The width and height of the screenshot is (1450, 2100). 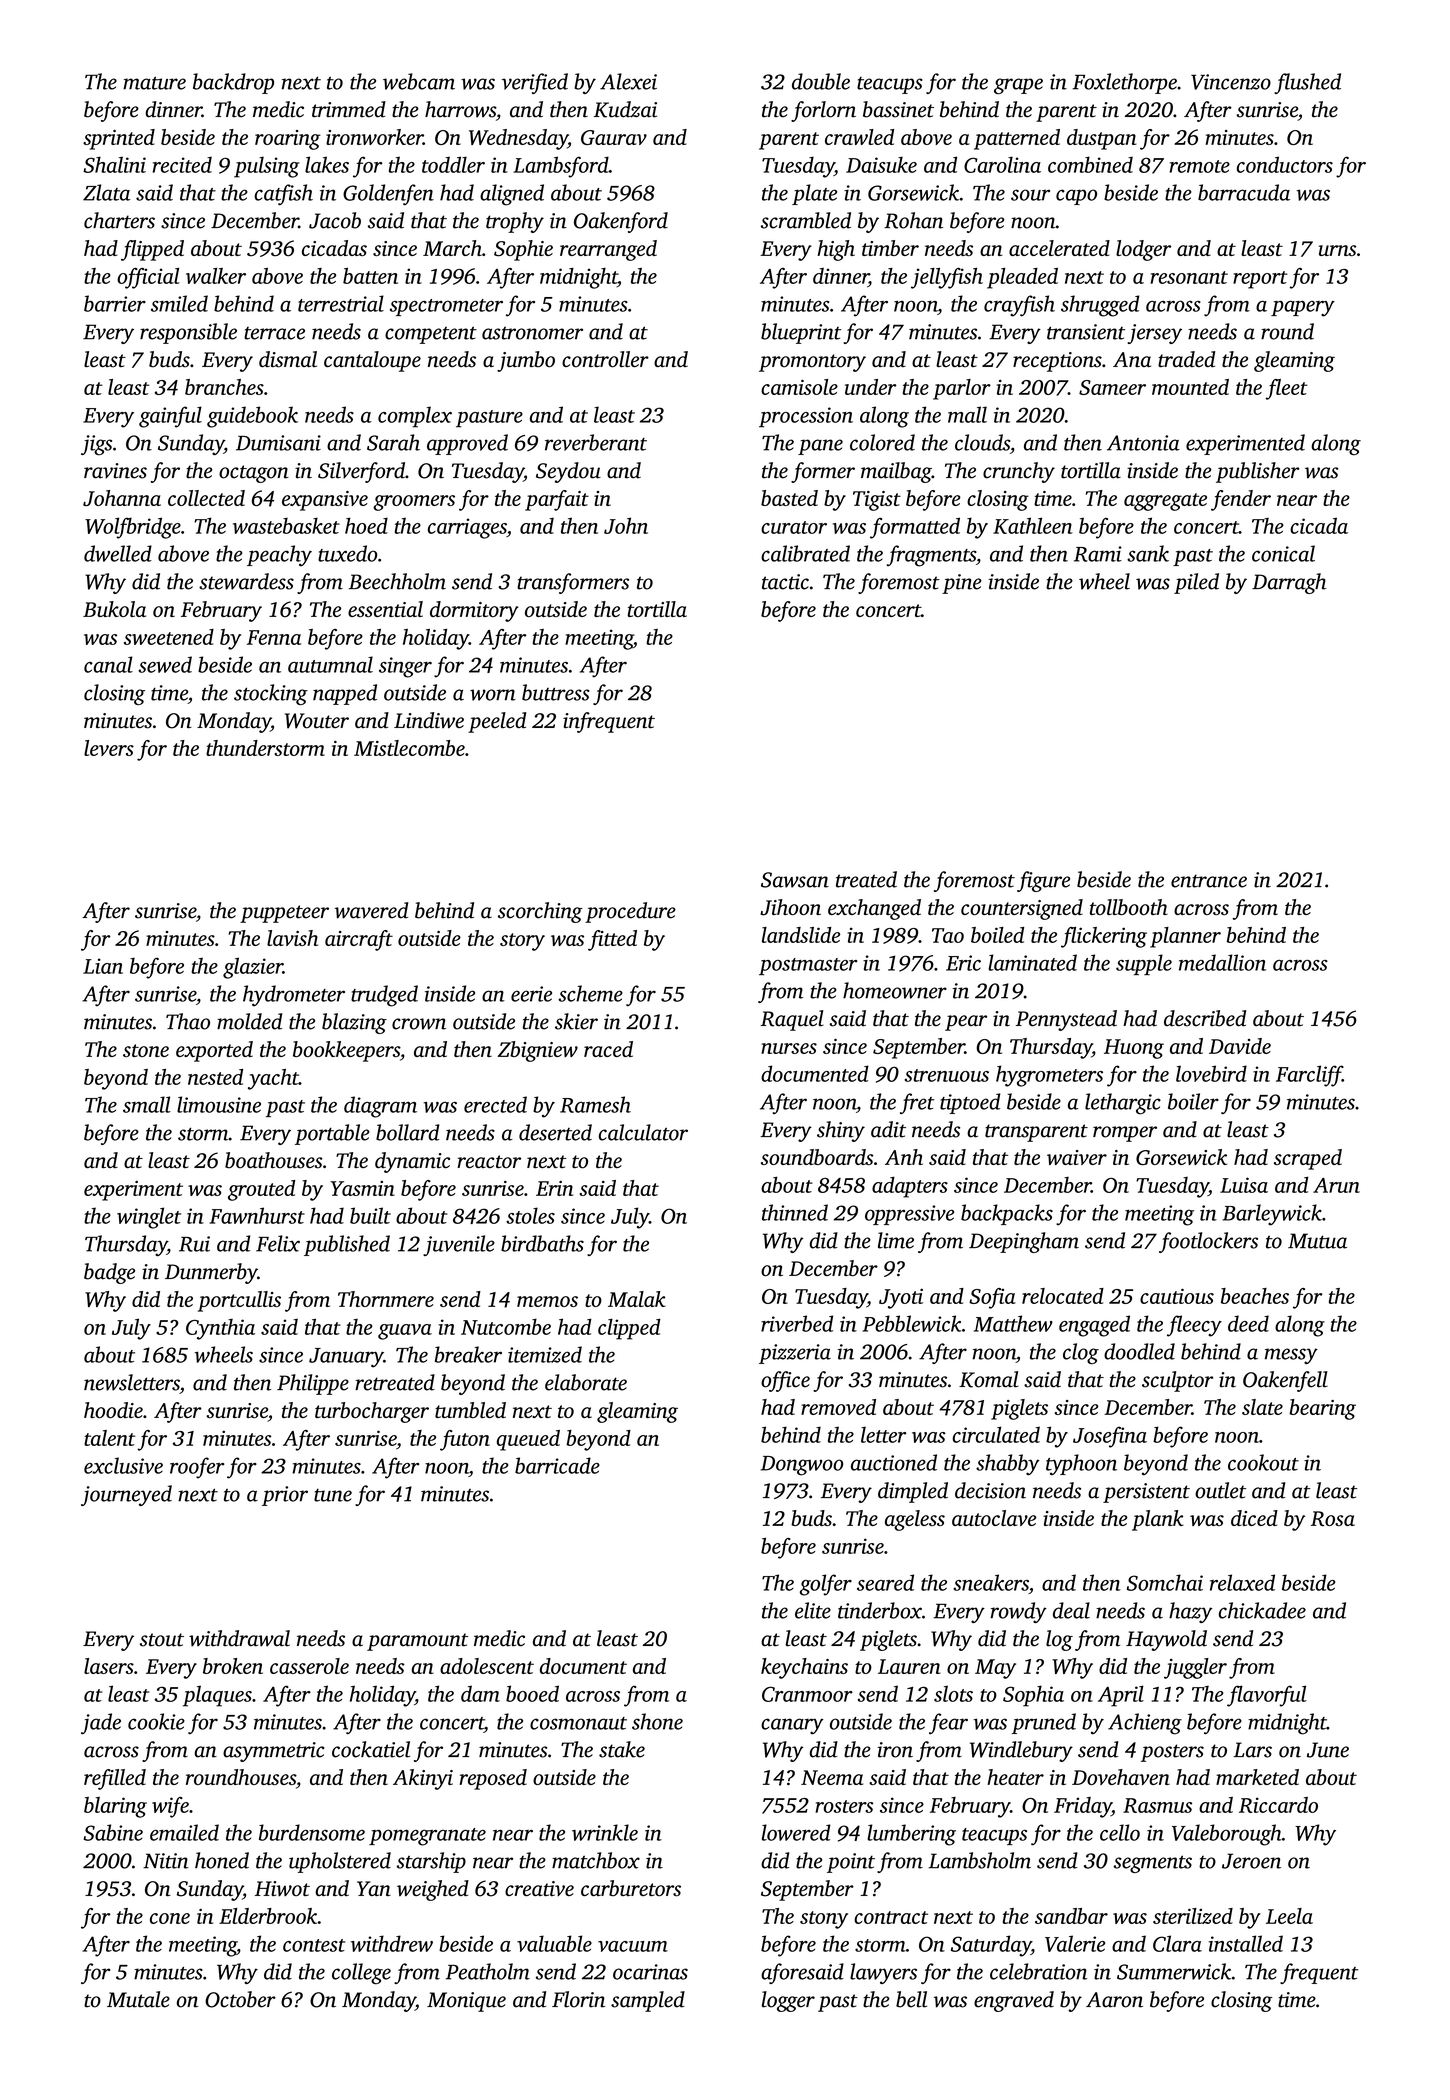 What do you see at coordinates (1307, 83) in the screenshot?
I see `flushed` at bounding box center [1307, 83].
